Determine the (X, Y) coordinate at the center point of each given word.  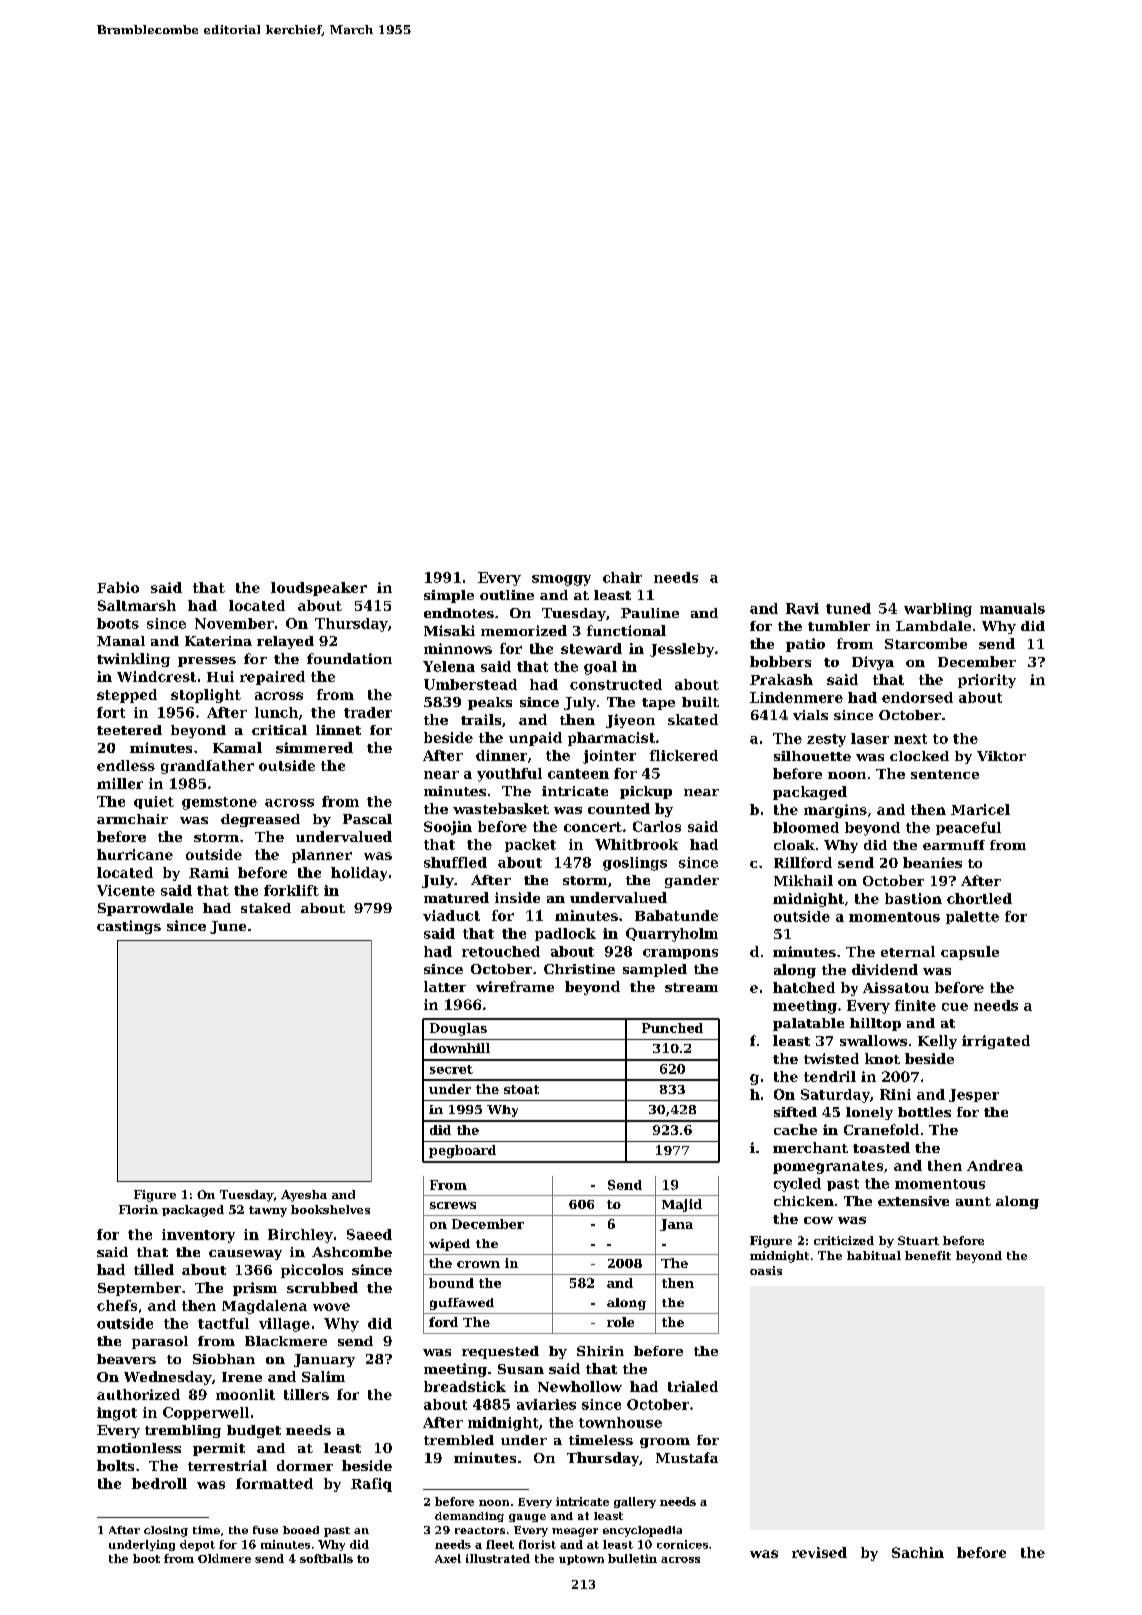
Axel (448, 1558)
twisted (831, 1058)
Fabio (118, 587)
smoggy (561, 580)
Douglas (458, 1029)
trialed (693, 1386)
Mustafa (687, 1457)
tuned (848, 608)
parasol (160, 1342)
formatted (274, 1483)
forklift (291, 890)
